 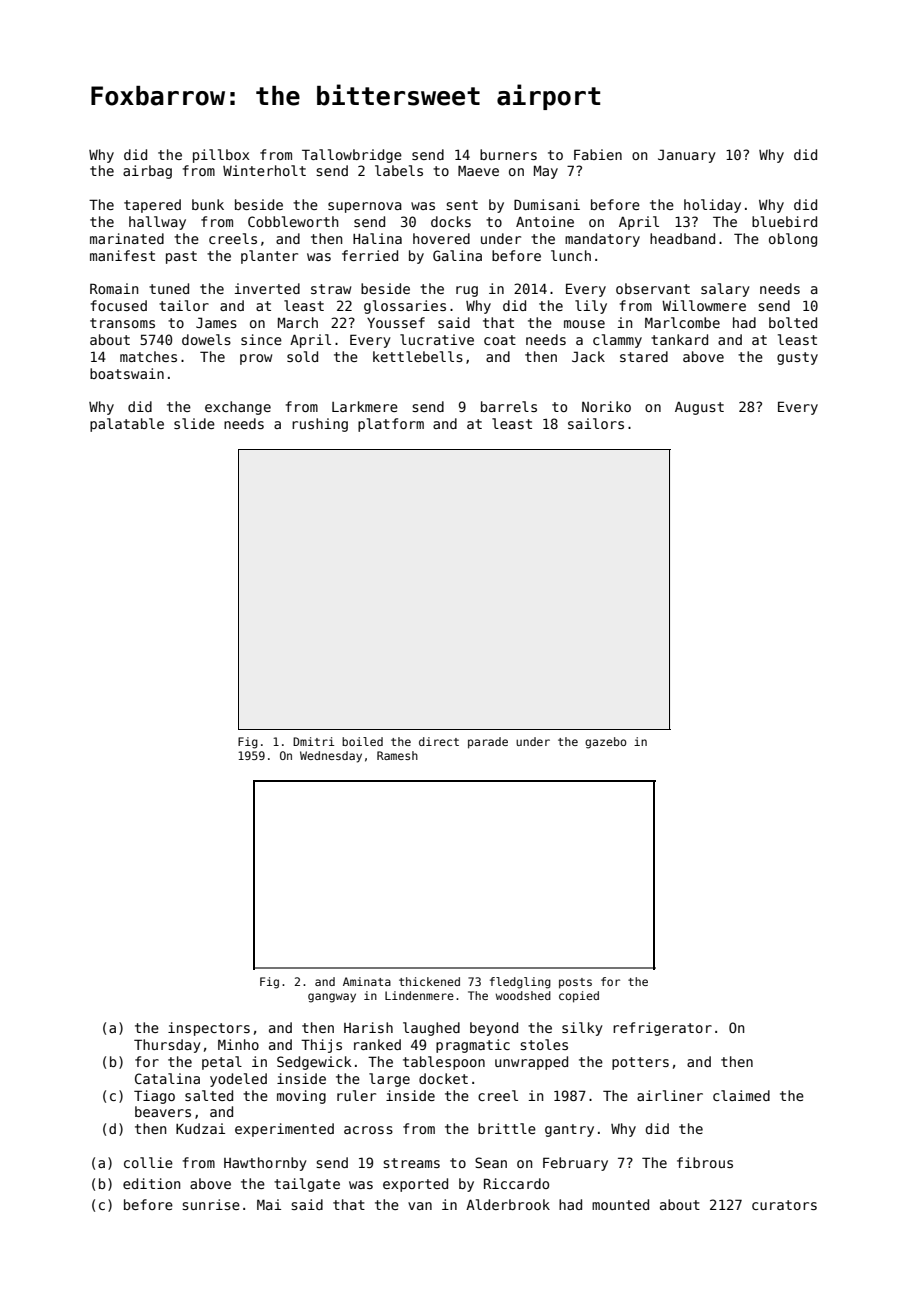 I want to click on fibrous, so click(x=705, y=1162).
